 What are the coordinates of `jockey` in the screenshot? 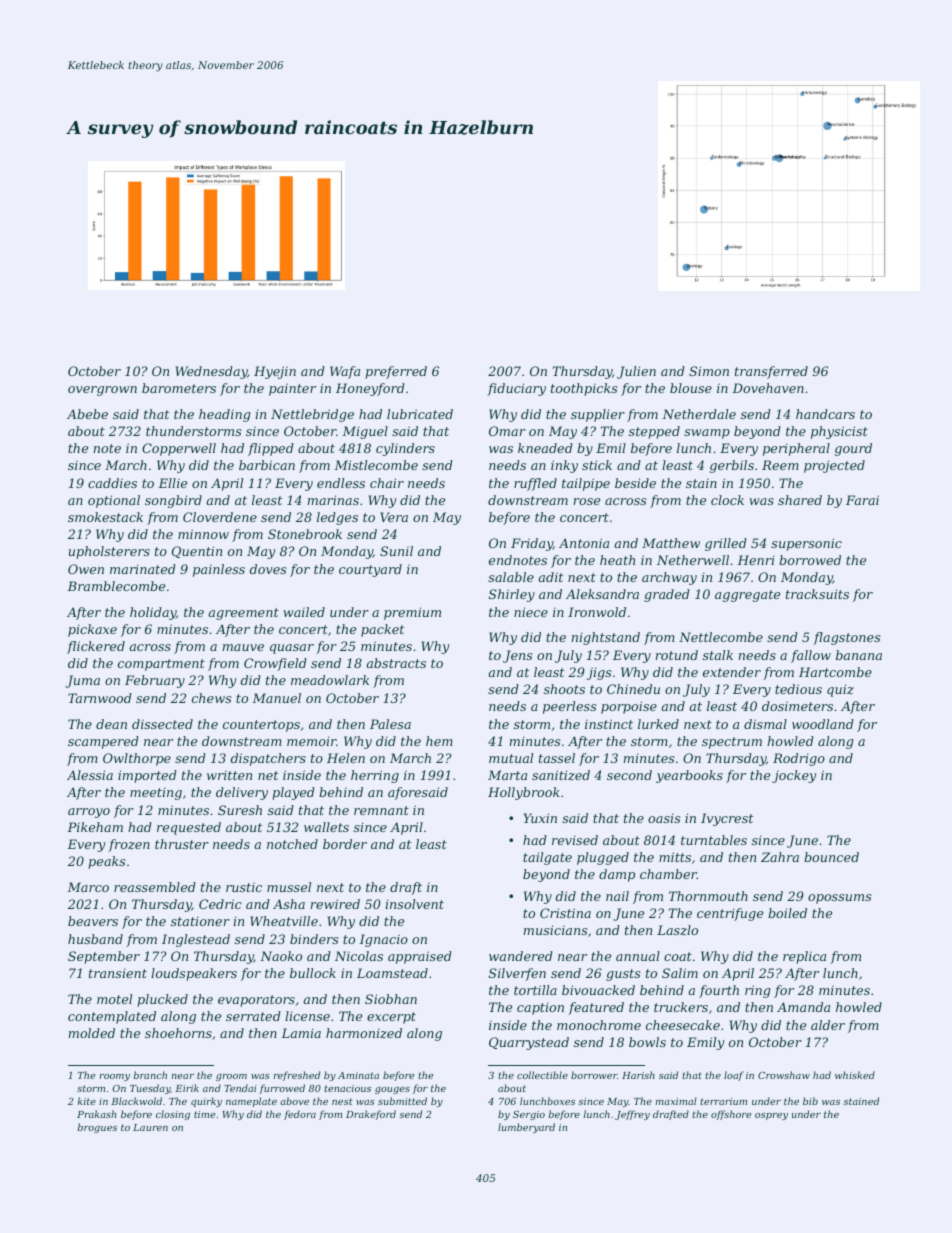 It's located at (794, 776).
